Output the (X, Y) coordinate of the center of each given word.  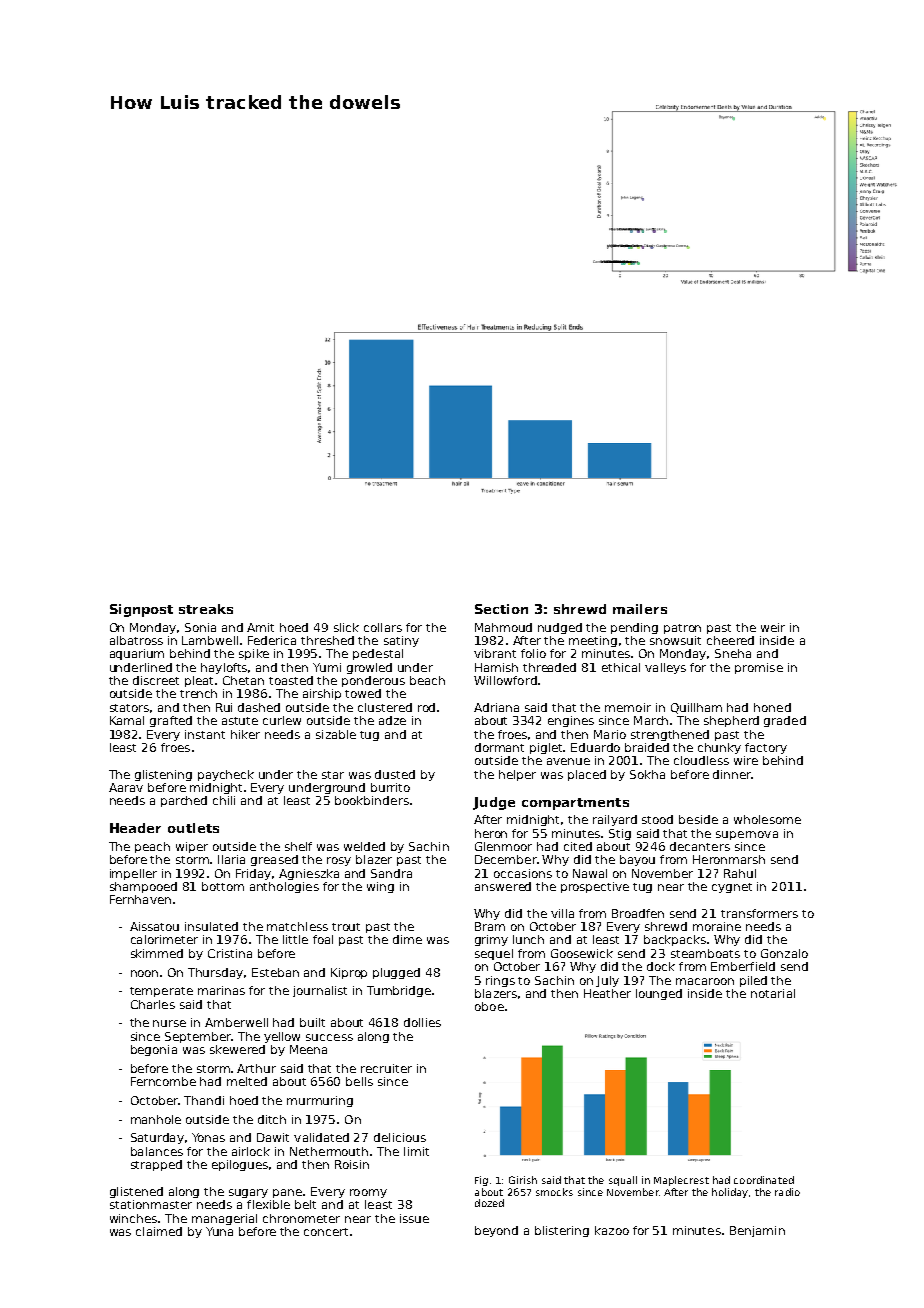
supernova (747, 835)
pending (634, 628)
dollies (422, 1022)
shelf (298, 846)
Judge (494, 803)
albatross (136, 640)
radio (787, 1192)
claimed (159, 1231)
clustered (385, 707)
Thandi (204, 1100)
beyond (496, 1231)
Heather (607, 993)
